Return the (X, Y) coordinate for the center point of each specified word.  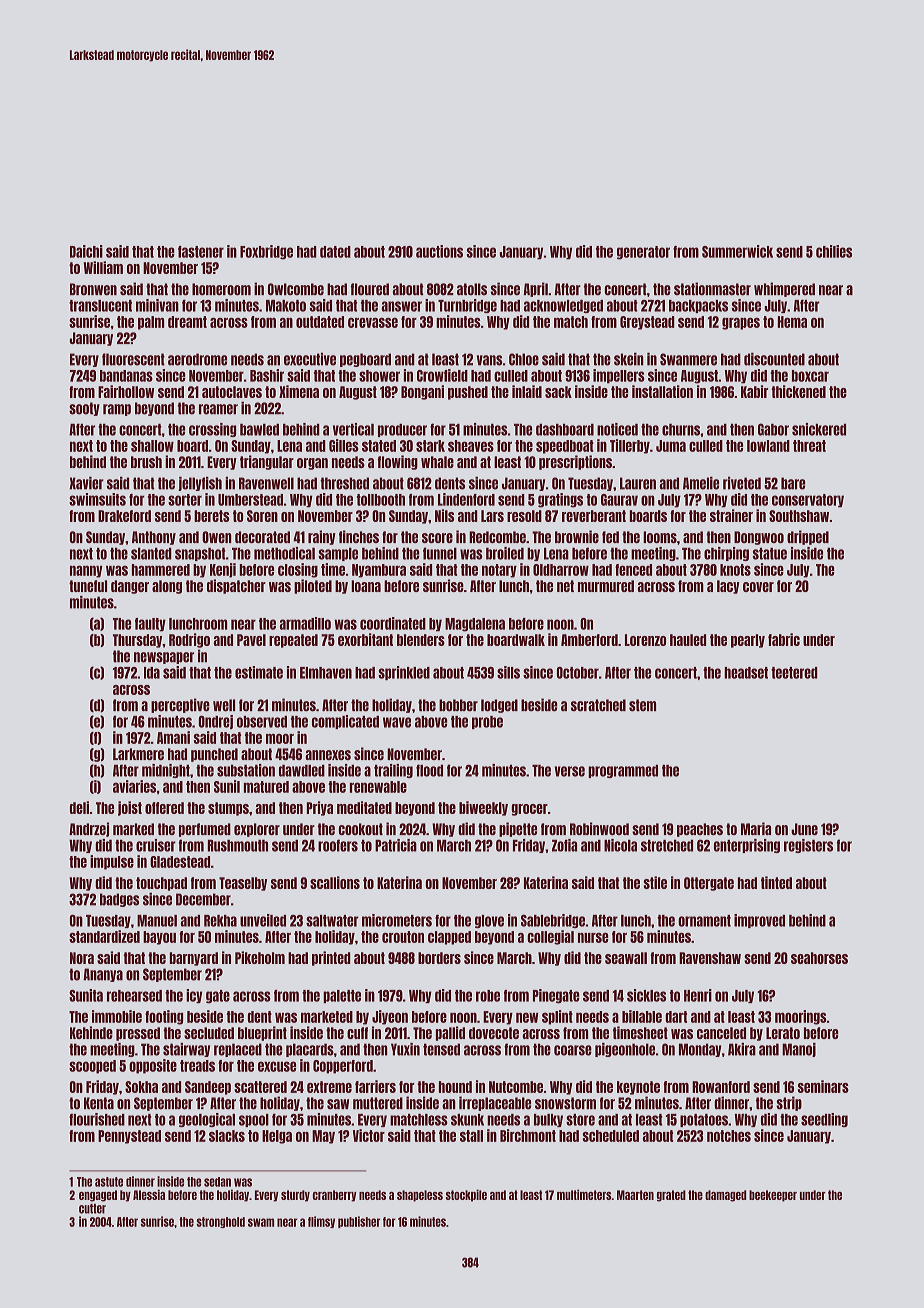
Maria (756, 828)
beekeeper (773, 1196)
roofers (338, 845)
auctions (439, 251)
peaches (700, 830)
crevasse (373, 323)
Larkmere (138, 754)
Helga (277, 1137)
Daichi (86, 251)
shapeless (420, 1196)
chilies (834, 251)
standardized (104, 936)
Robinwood (599, 828)
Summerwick (737, 251)
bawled (259, 430)
